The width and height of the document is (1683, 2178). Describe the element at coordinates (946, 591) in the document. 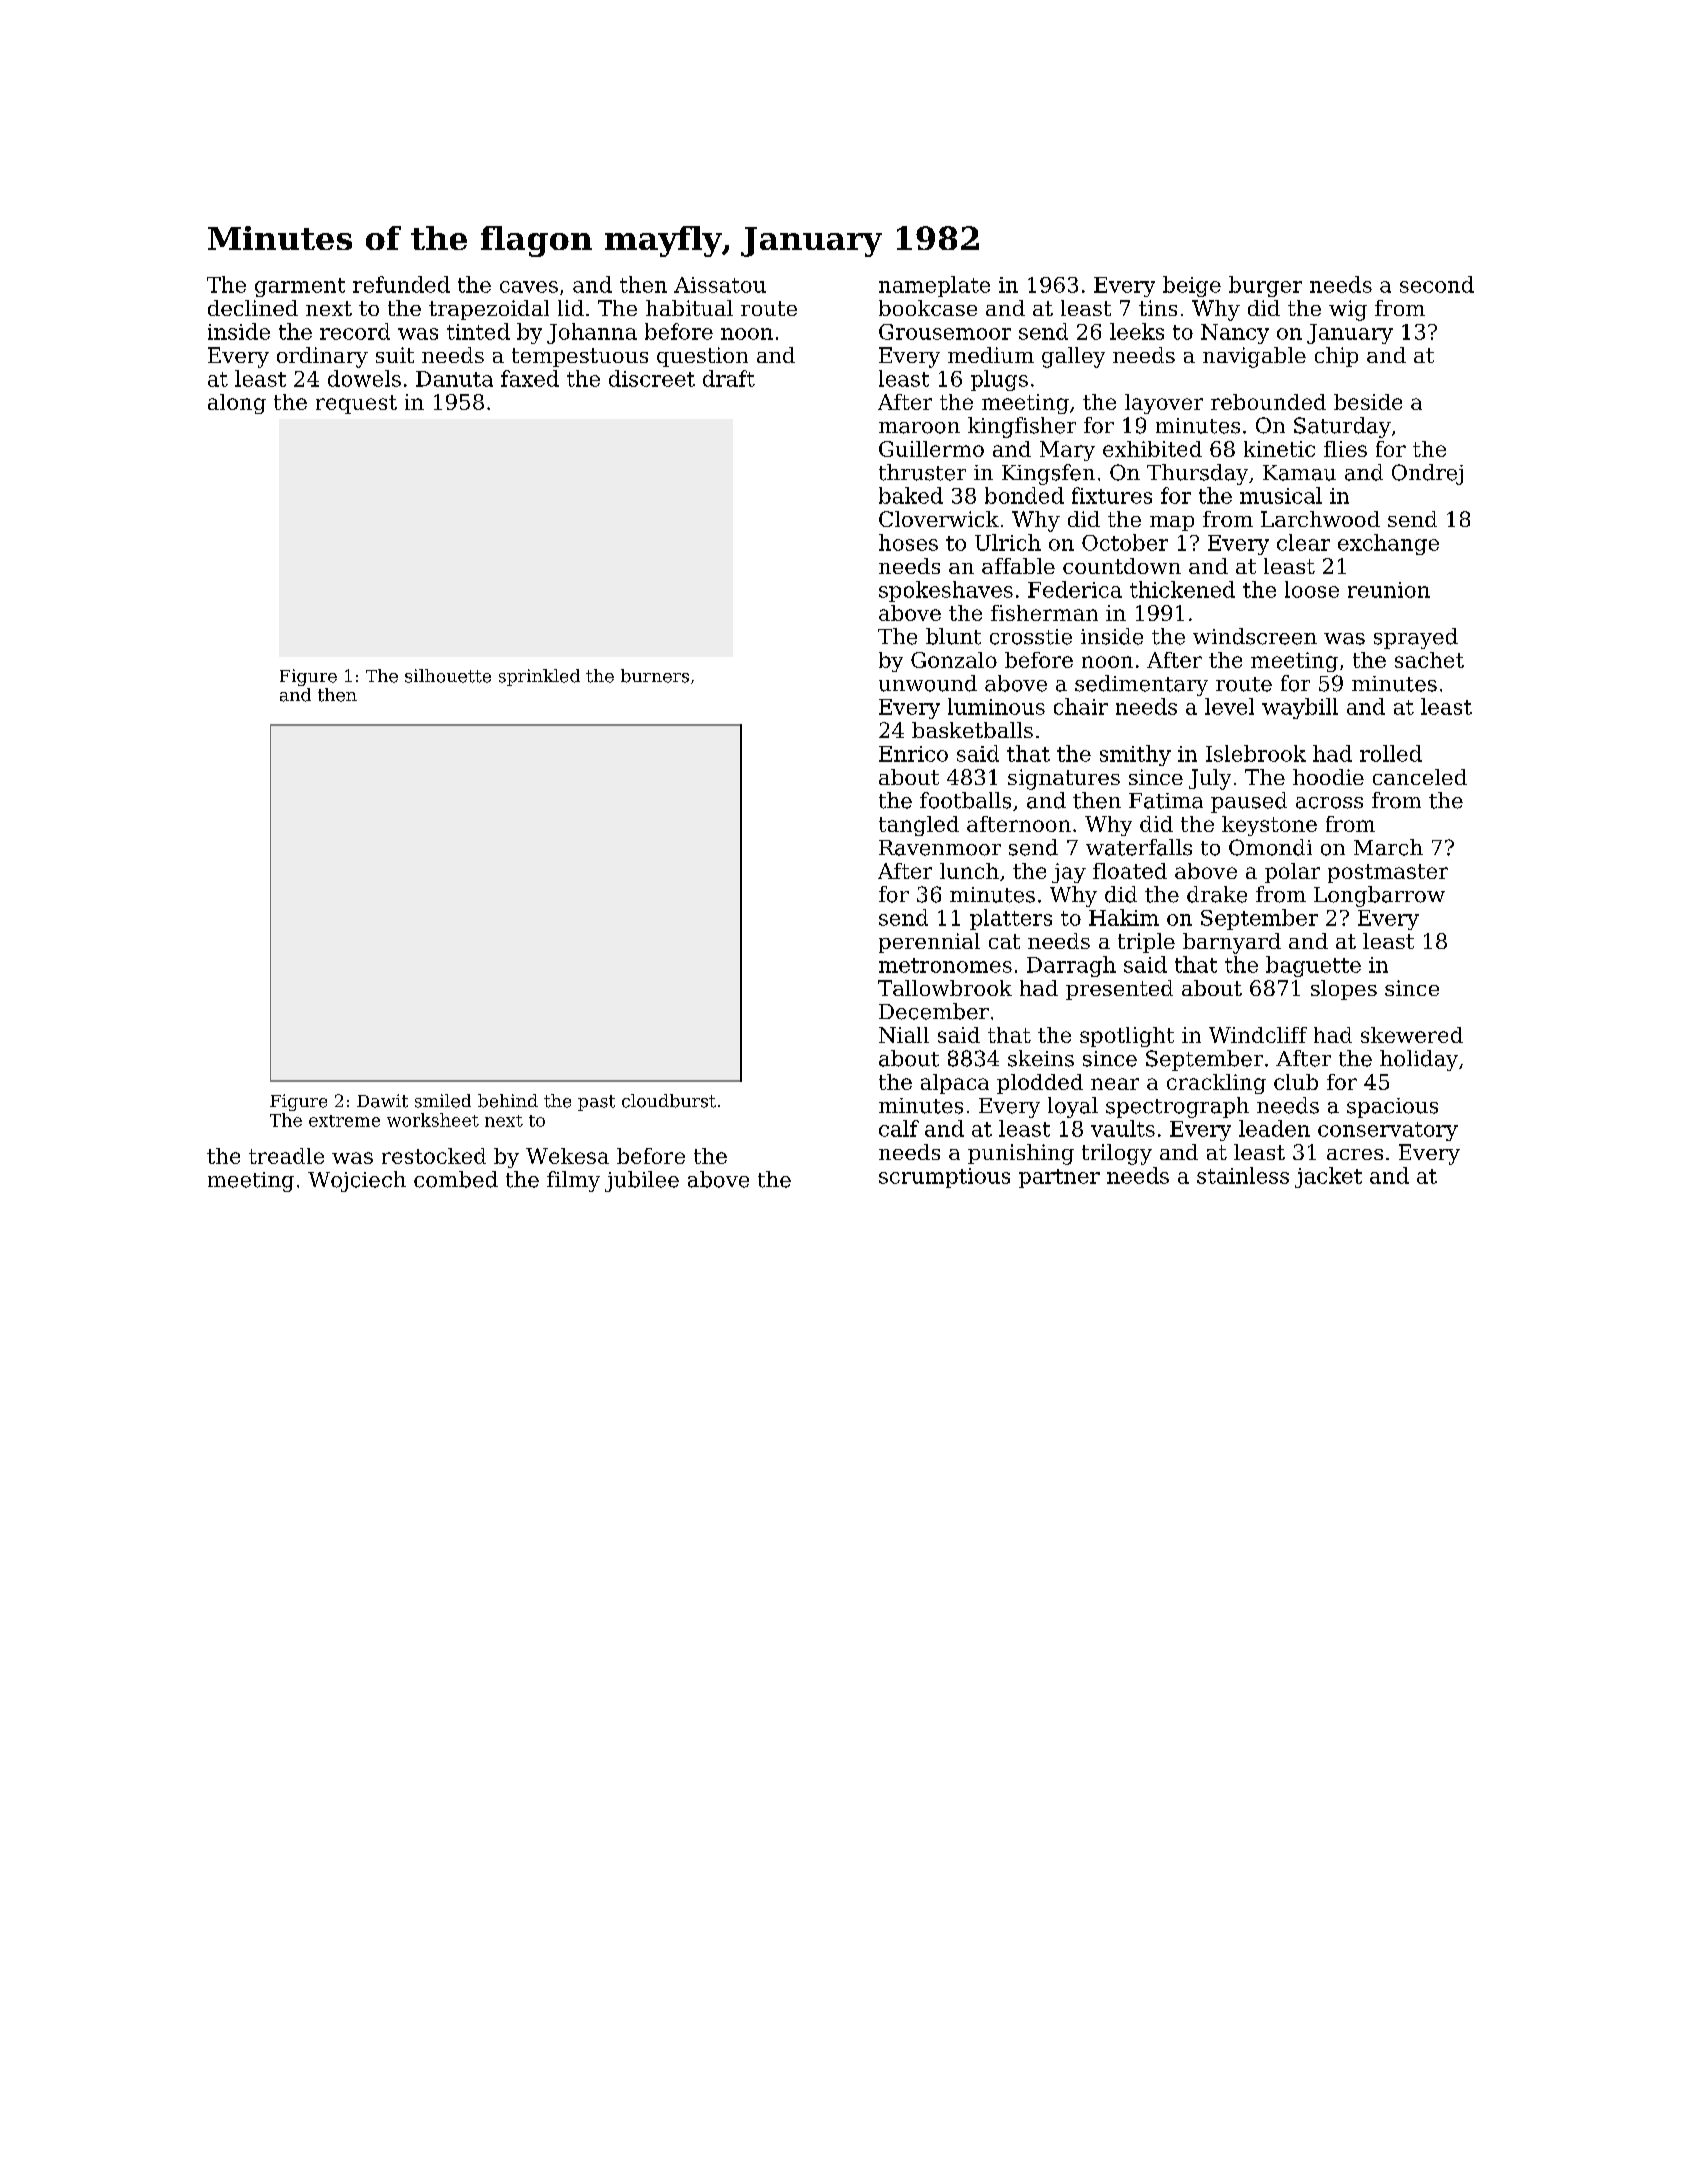

I see `spokeshaves` at that location.
